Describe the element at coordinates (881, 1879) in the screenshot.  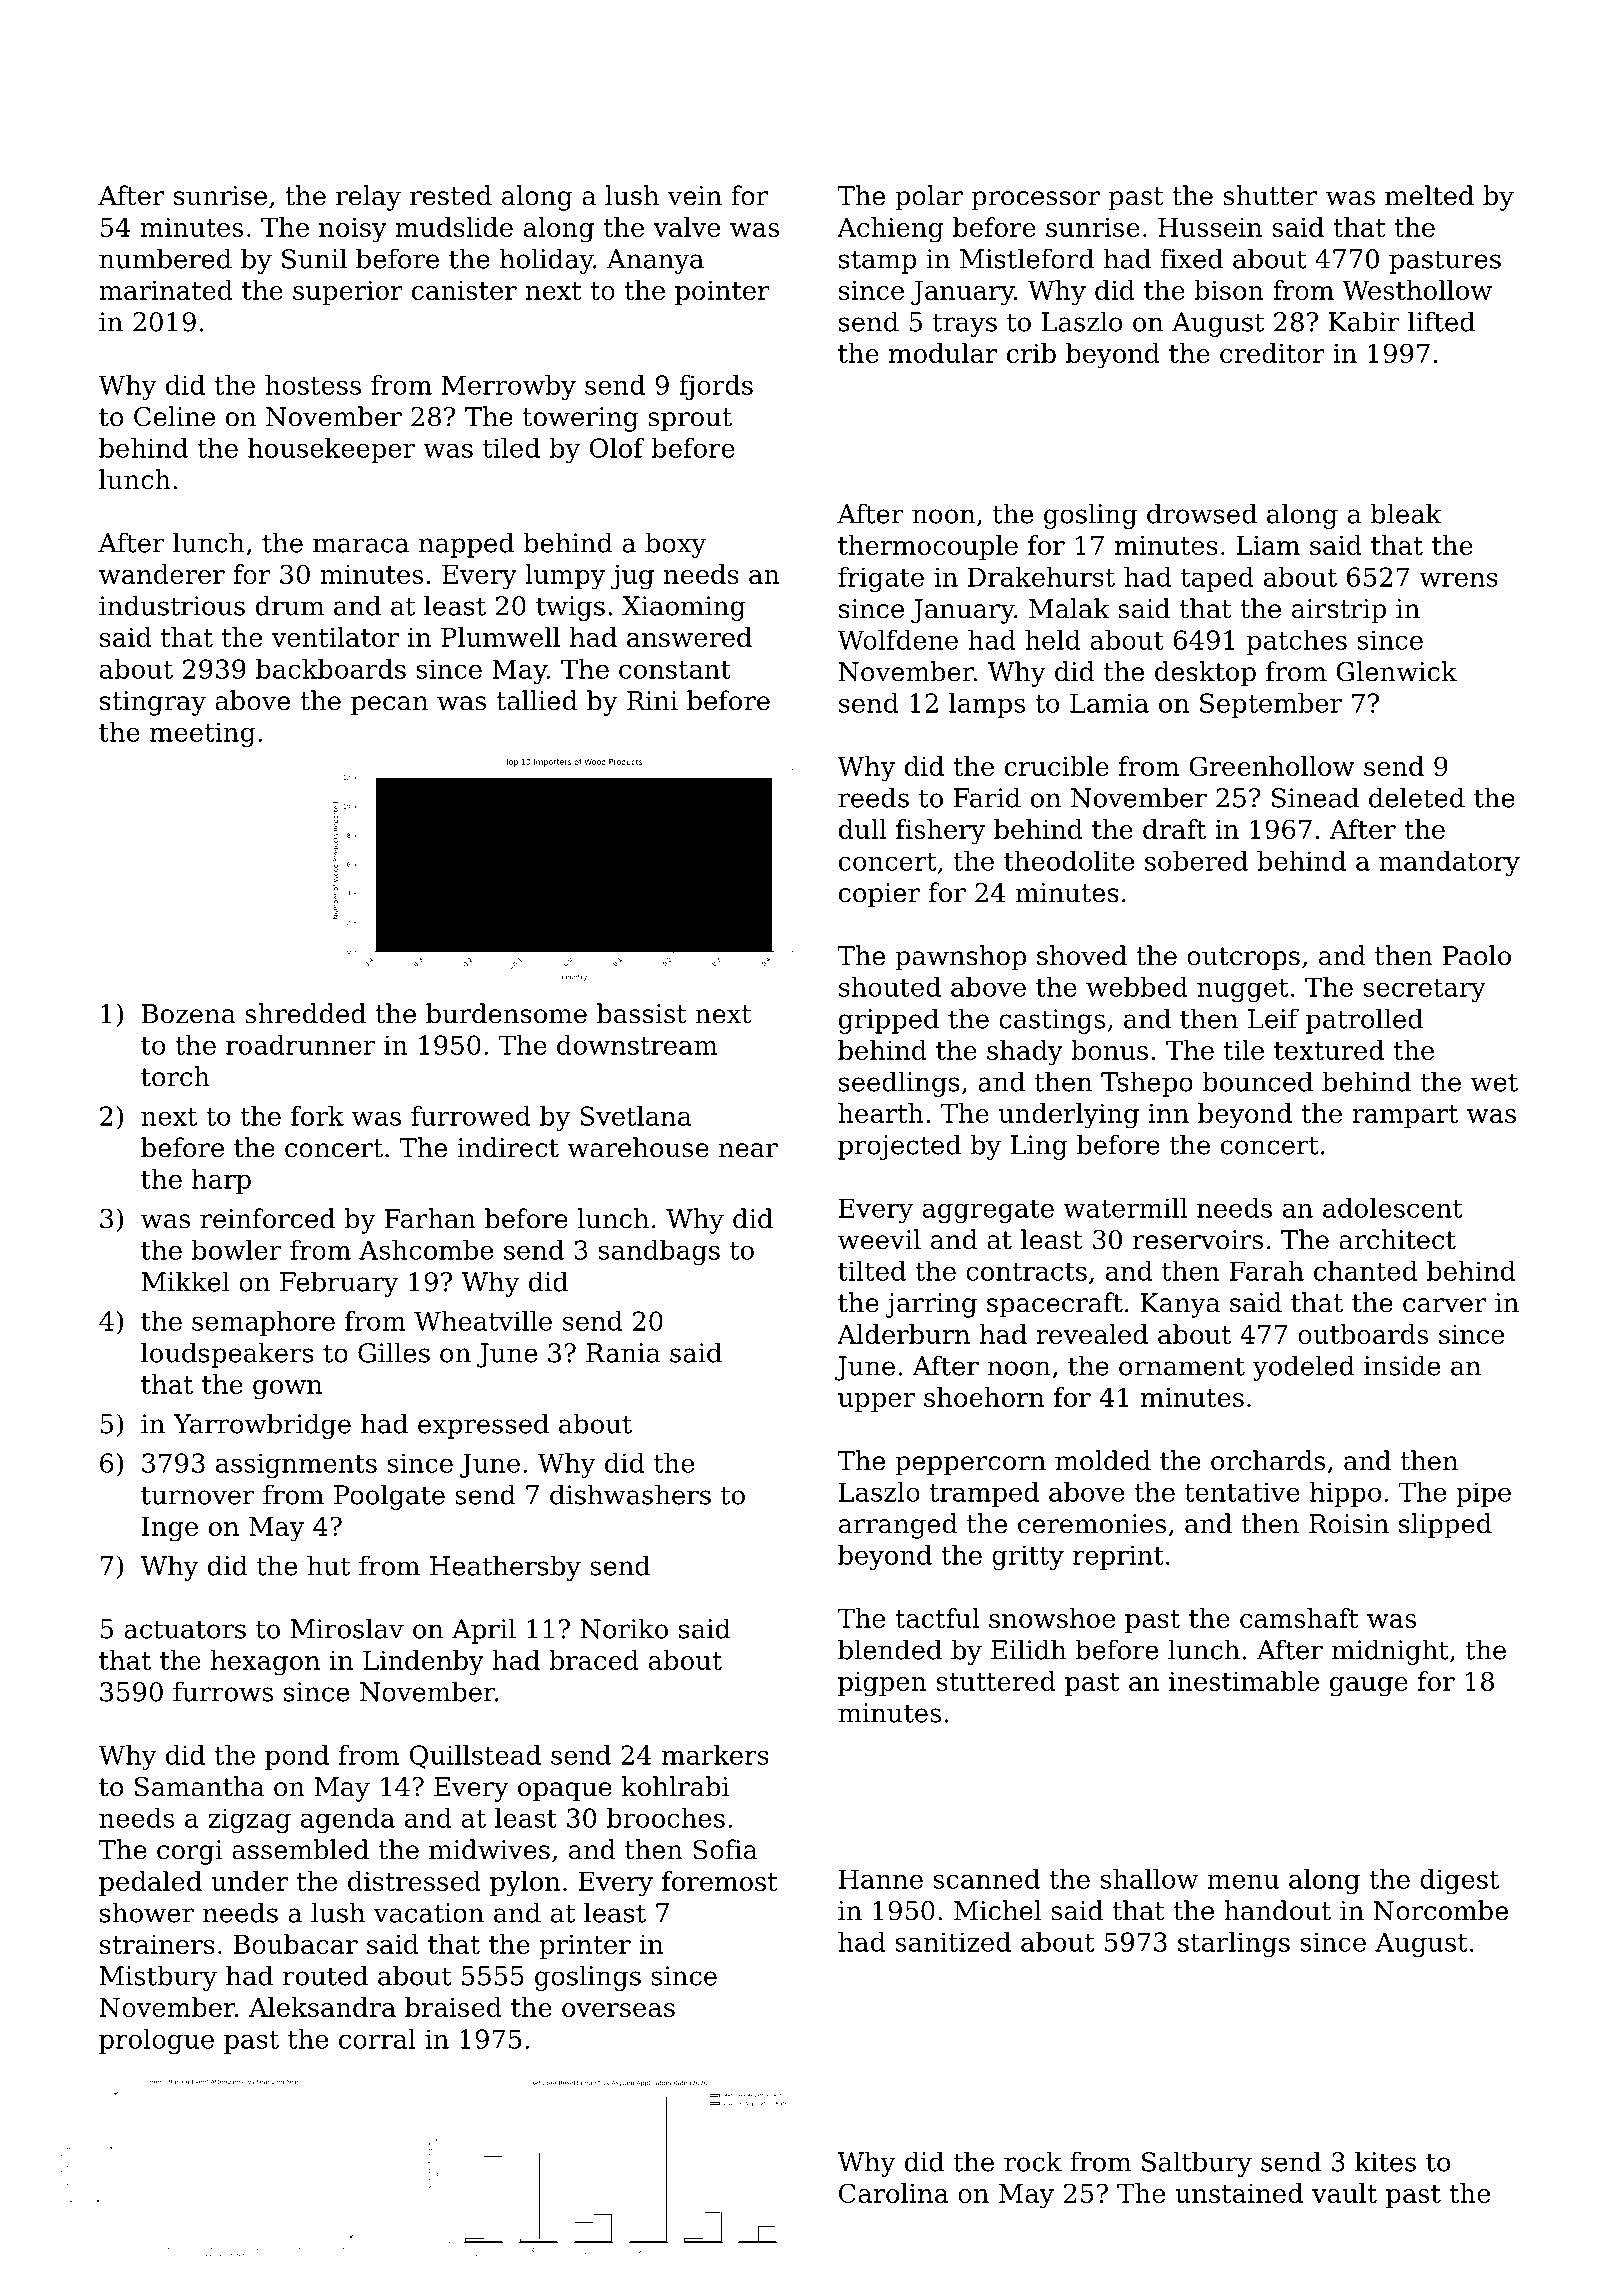
I see `Hanne` at that location.
